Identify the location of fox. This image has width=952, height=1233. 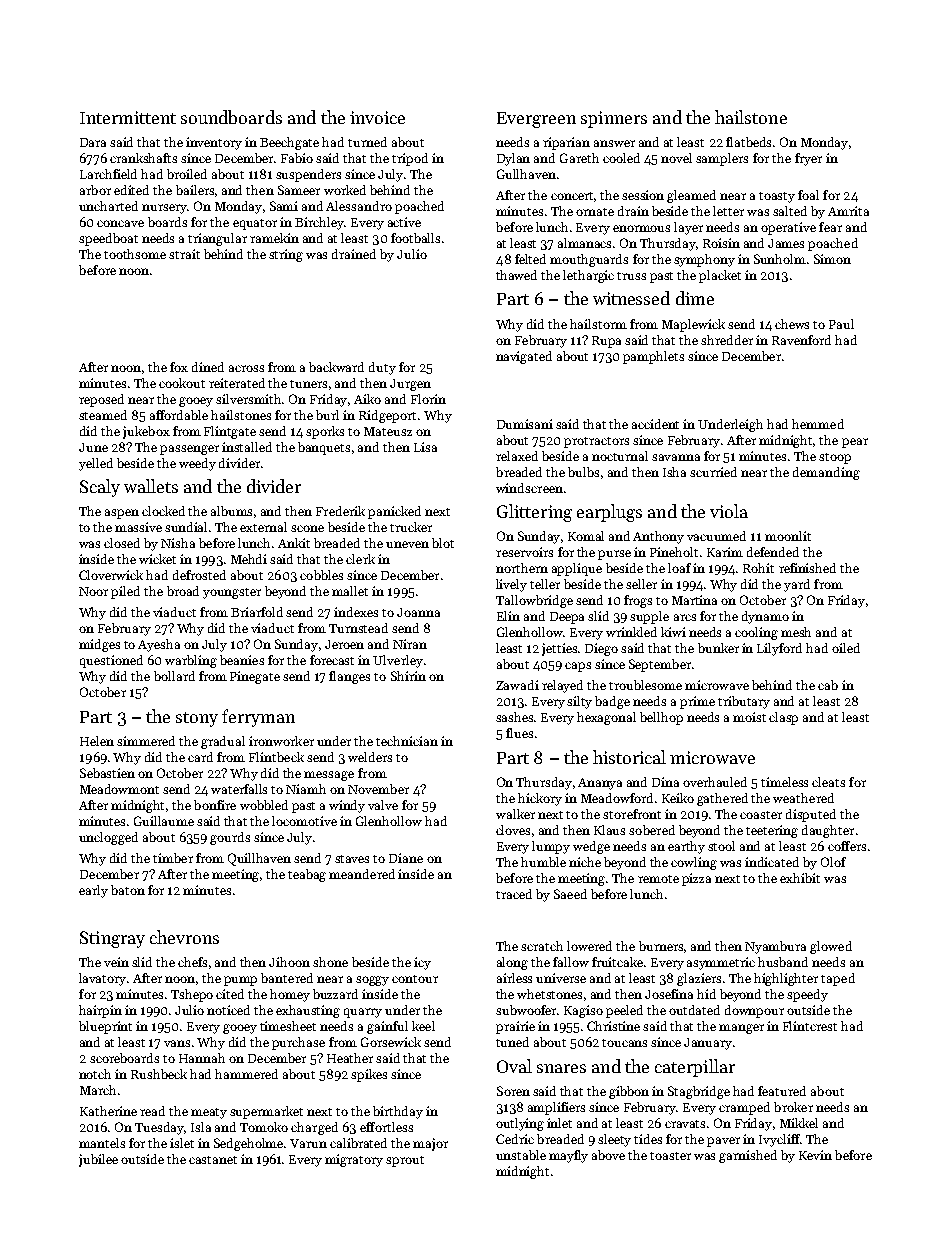
(179, 367).
